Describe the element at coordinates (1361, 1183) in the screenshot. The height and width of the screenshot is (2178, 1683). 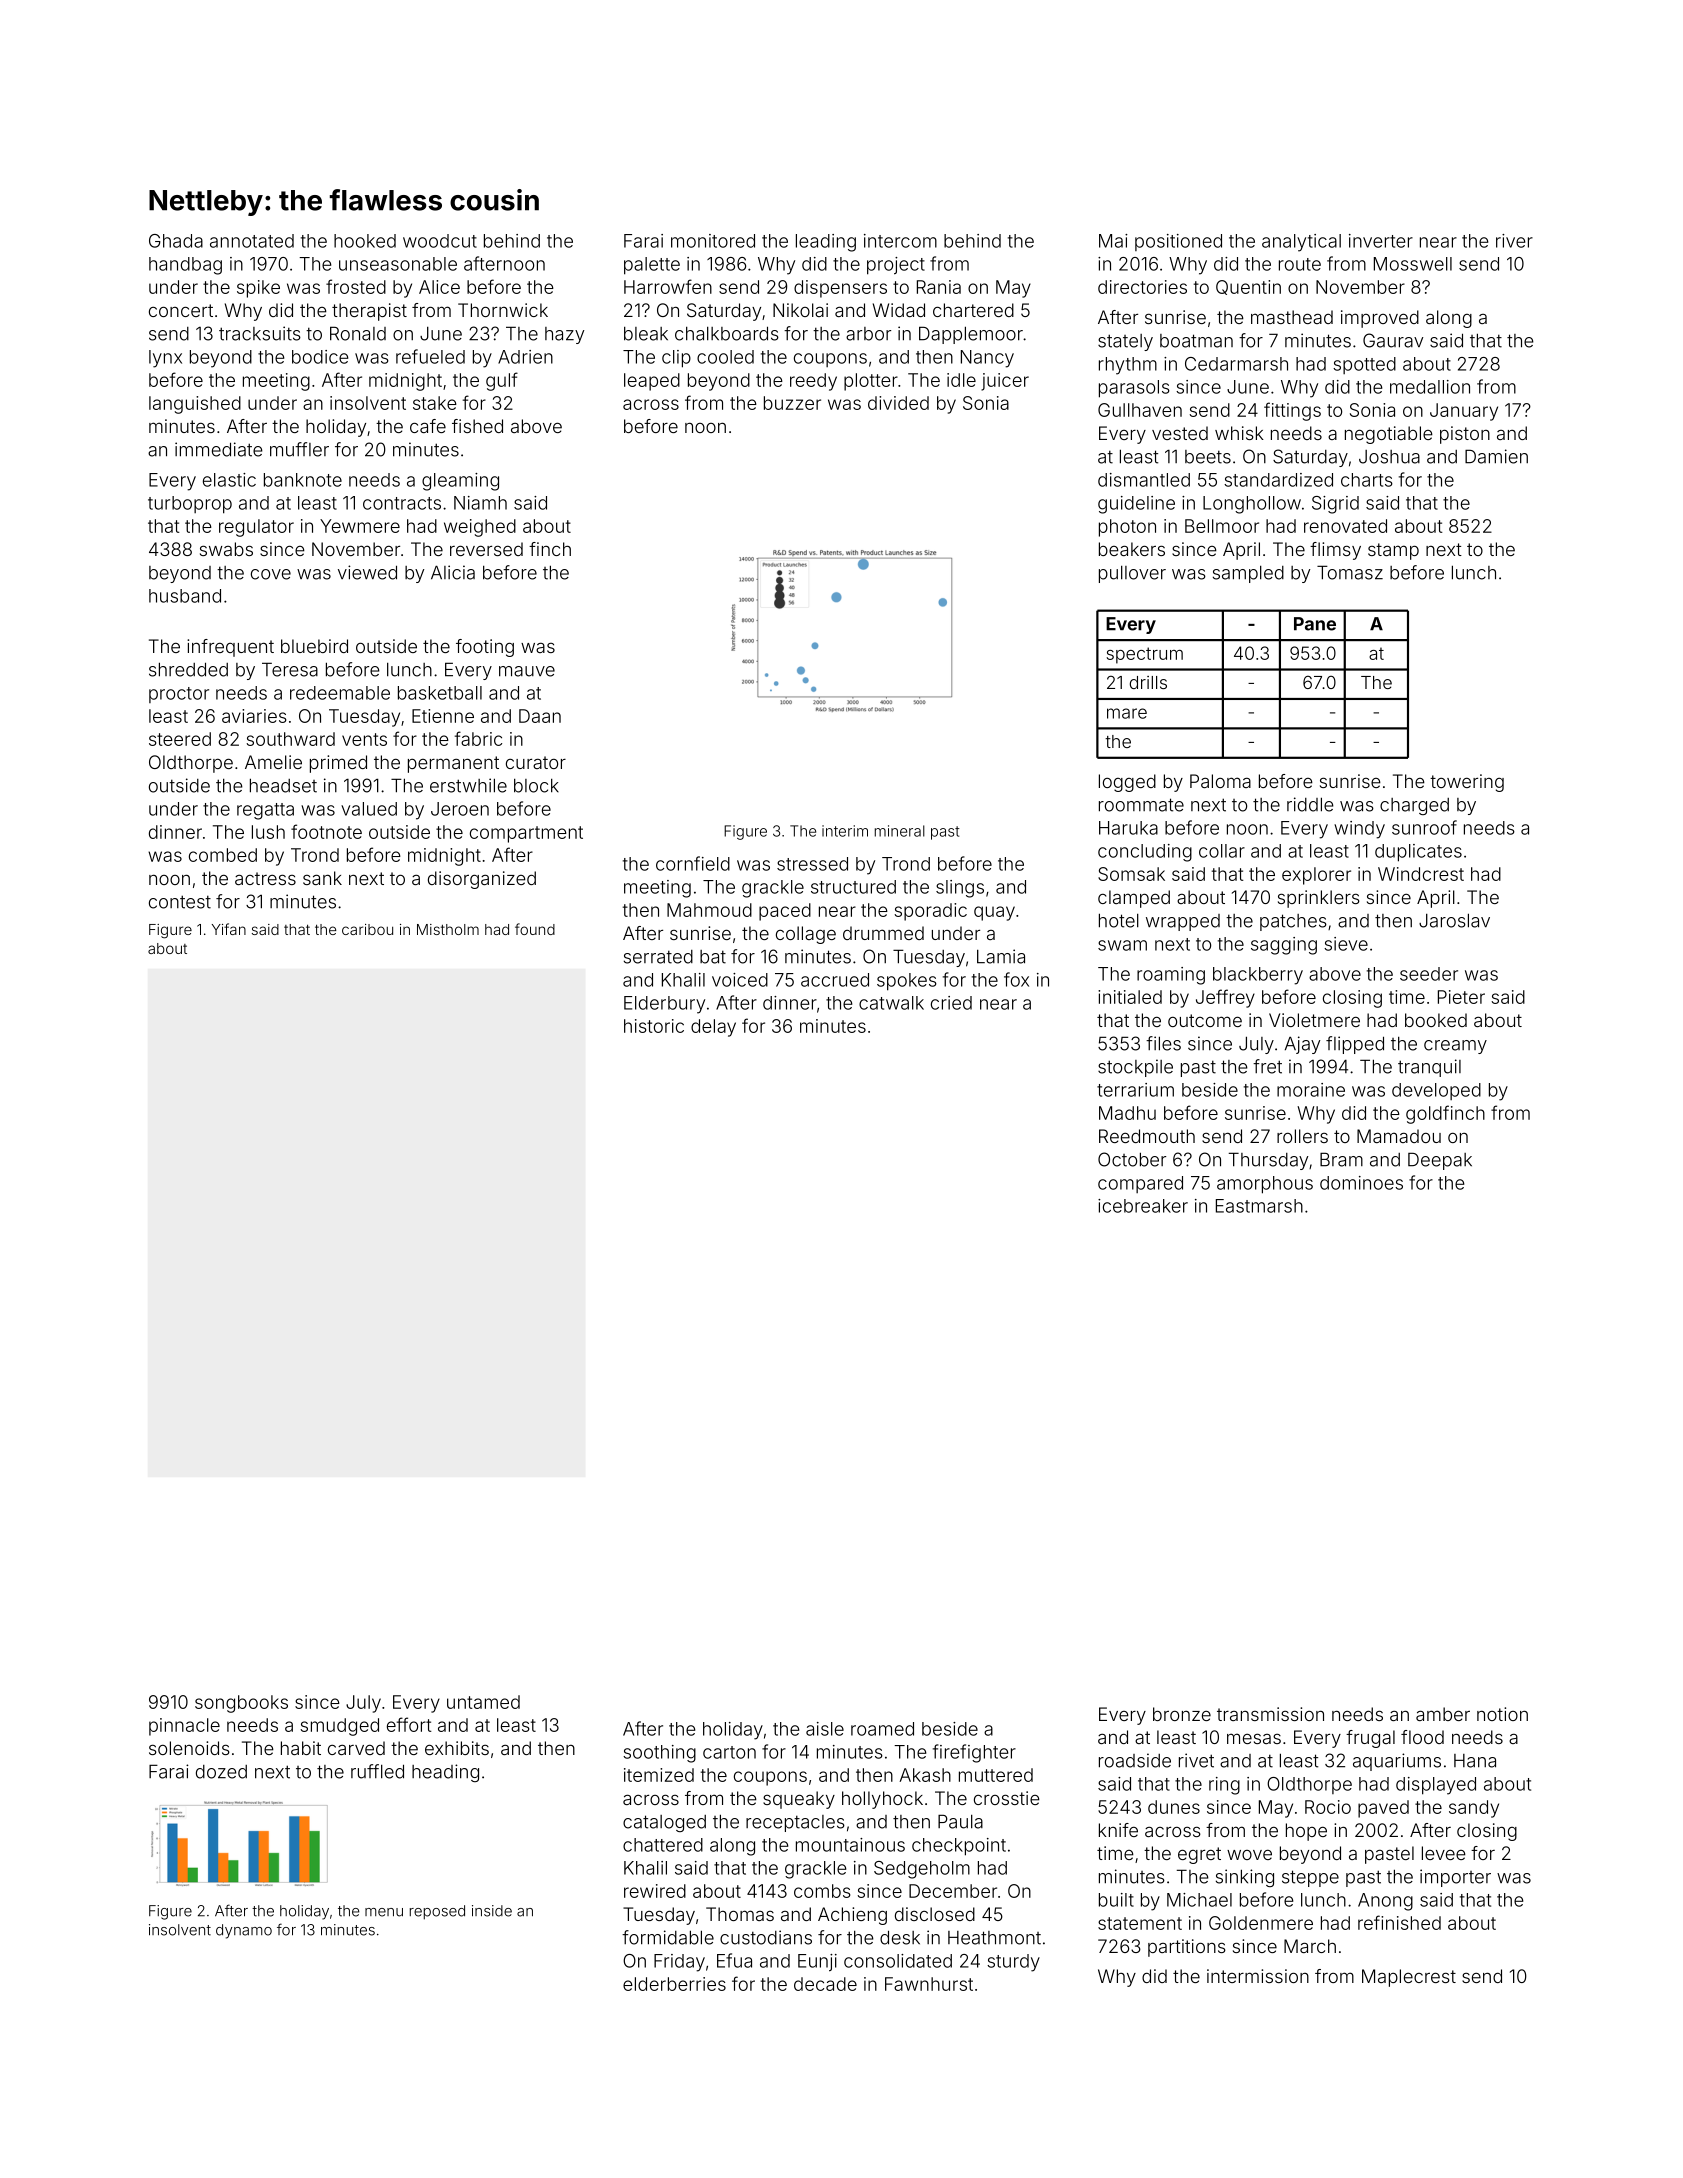
I see `dominoes` at that location.
